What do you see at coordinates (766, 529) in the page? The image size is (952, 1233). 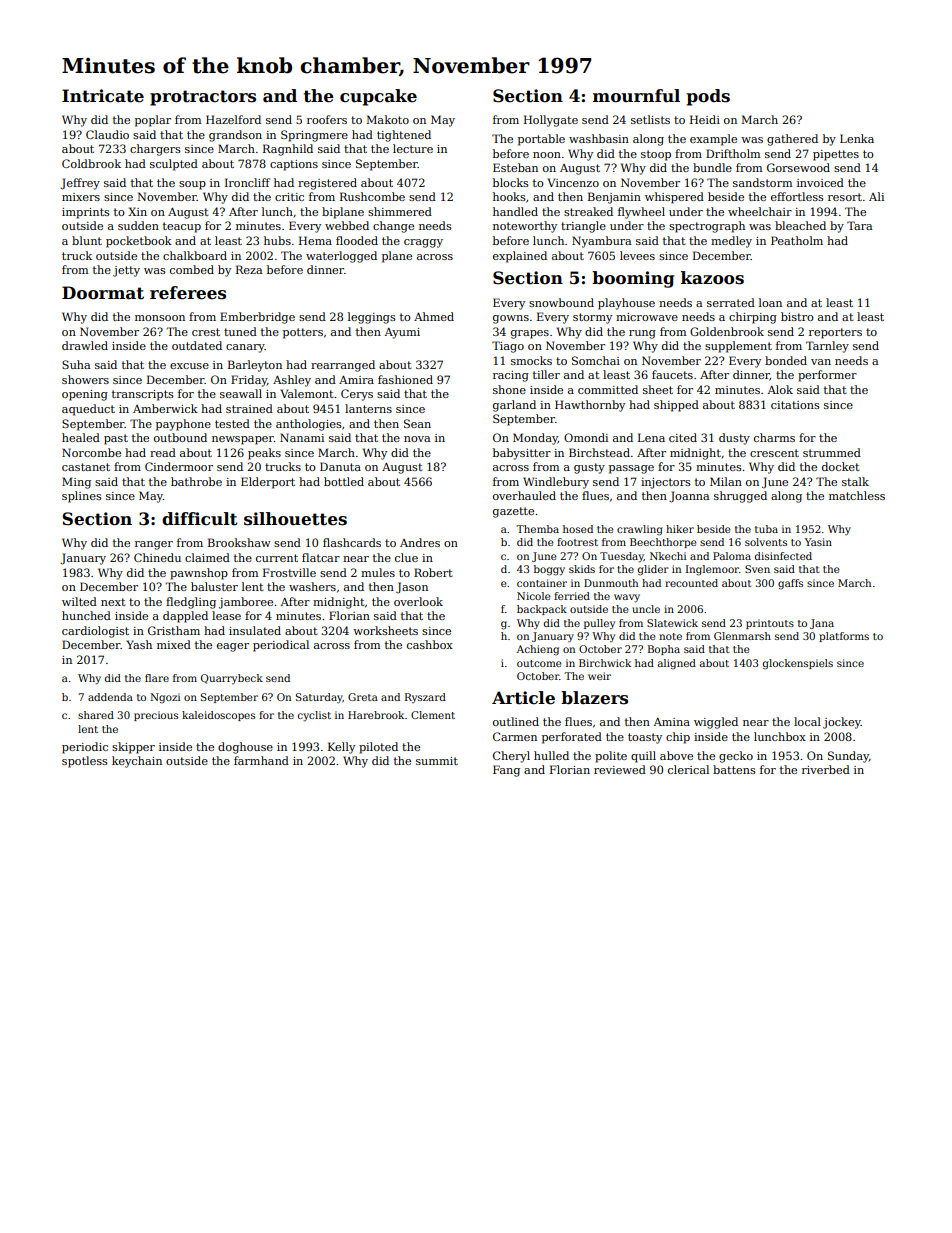 I see `tuba` at bounding box center [766, 529].
